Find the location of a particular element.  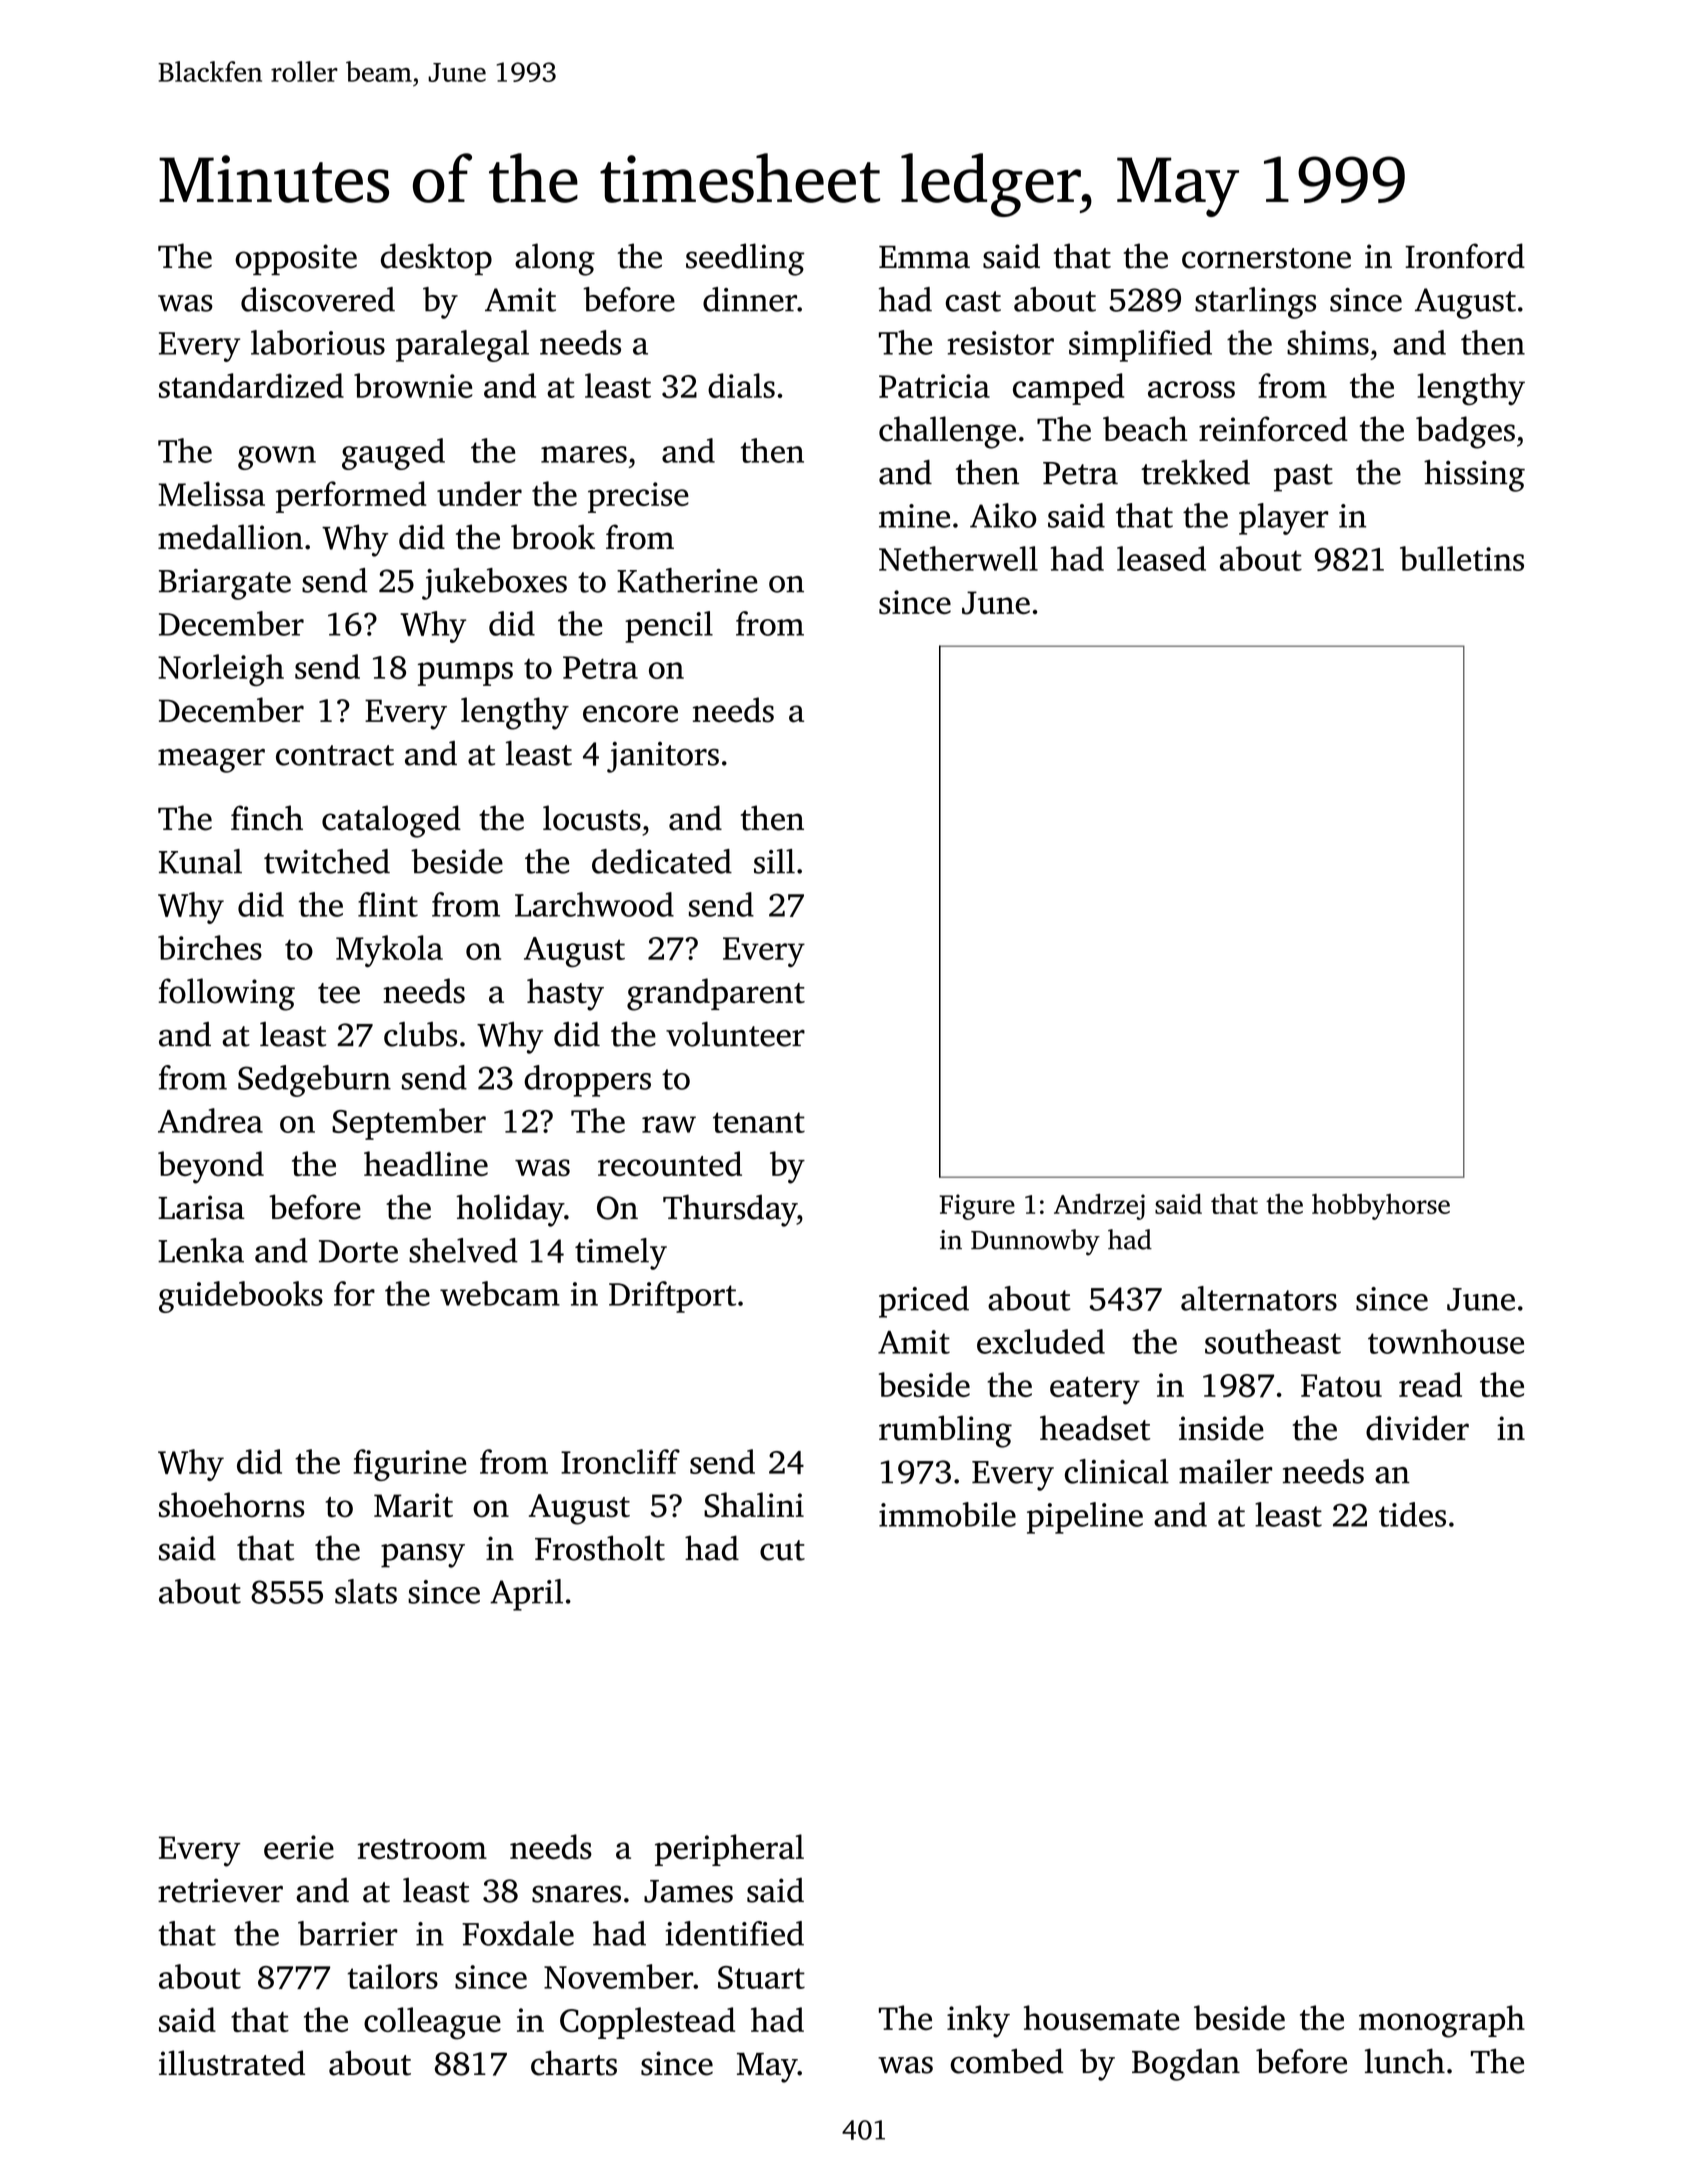

desktop is located at coordinates (436, 259).
